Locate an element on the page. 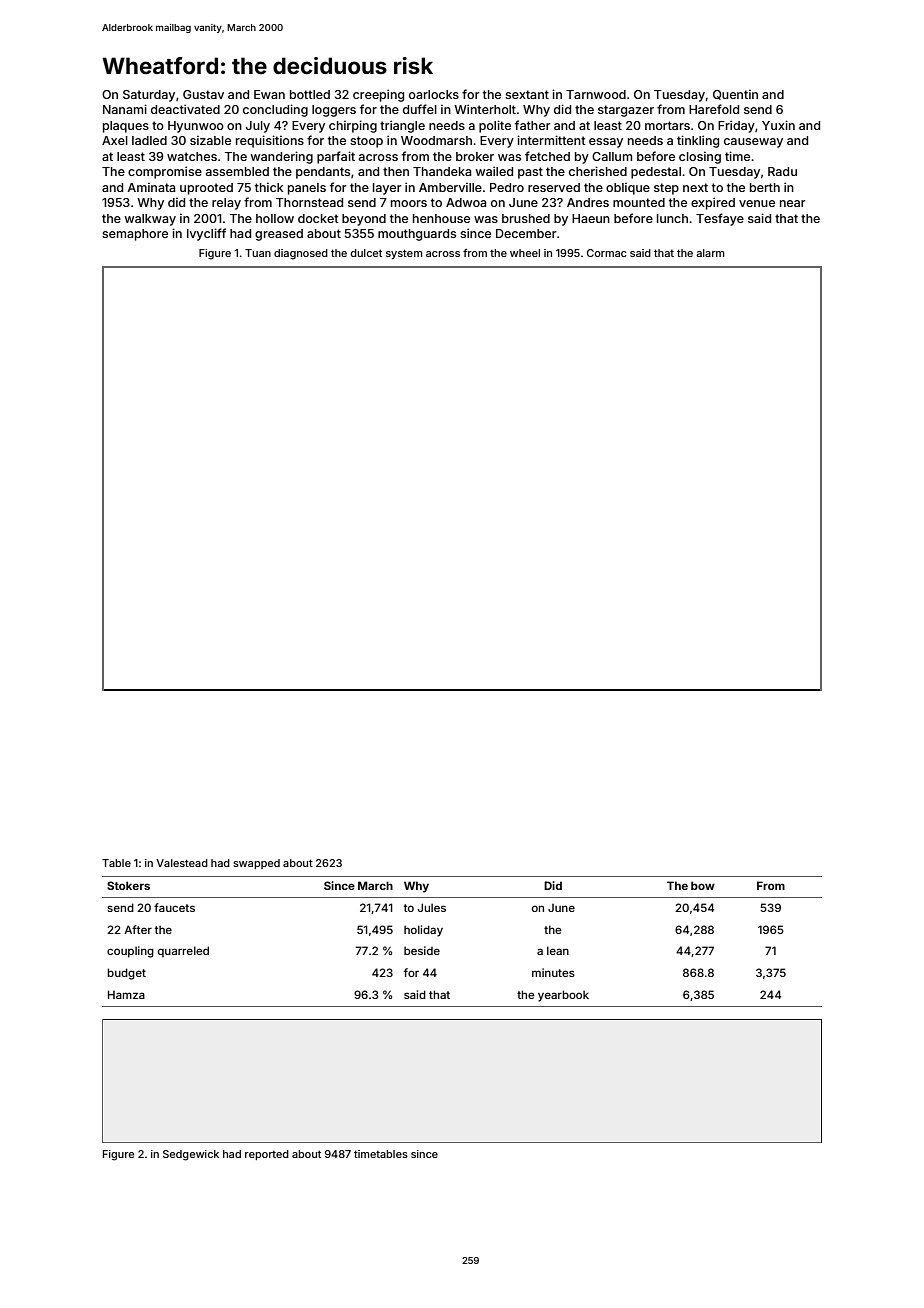 This page has height=1308, width=924. Jules is located at coordinates (432, 907).
